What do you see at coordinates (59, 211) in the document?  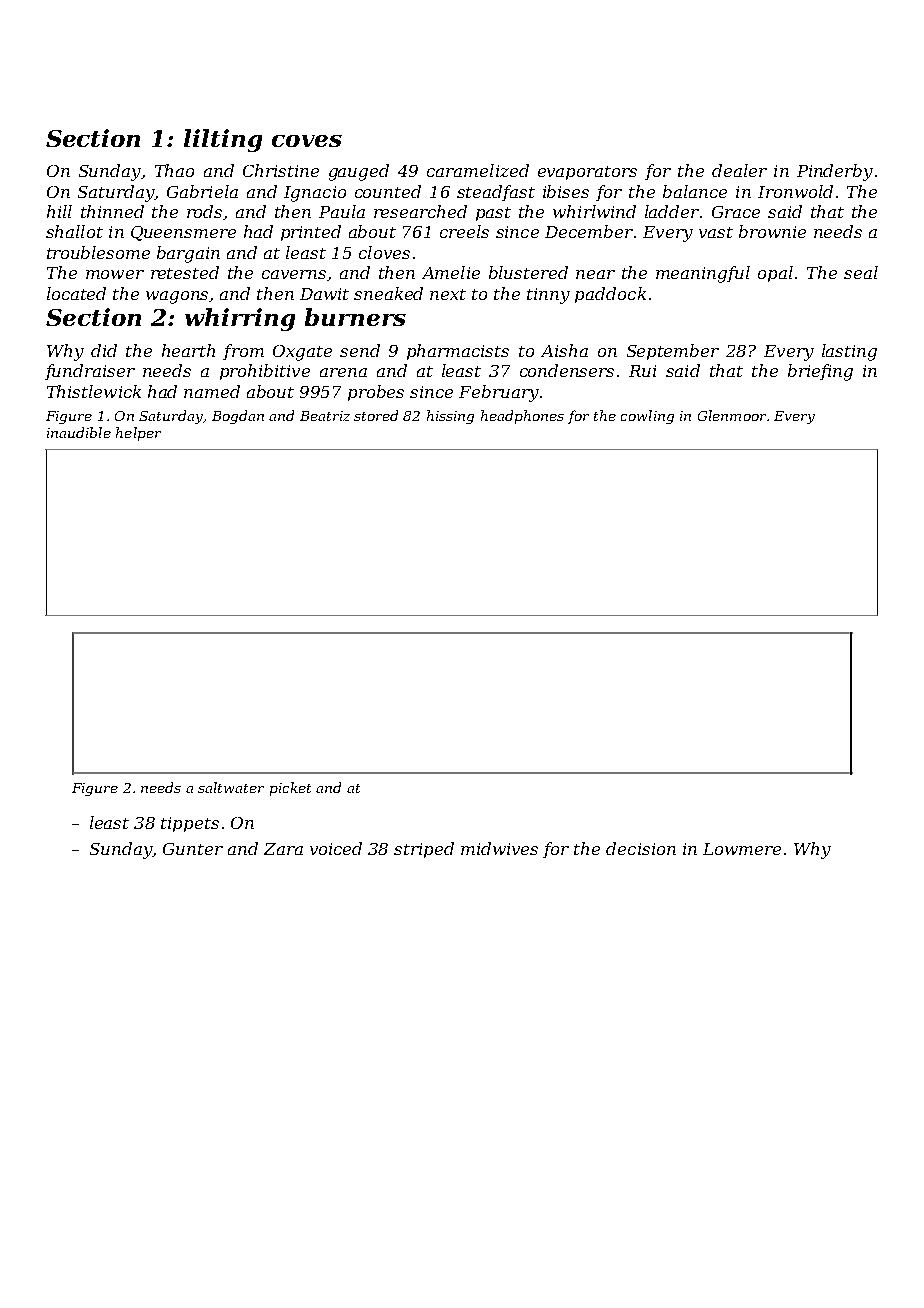 I see `hill` at bounding box center [59, 211].
